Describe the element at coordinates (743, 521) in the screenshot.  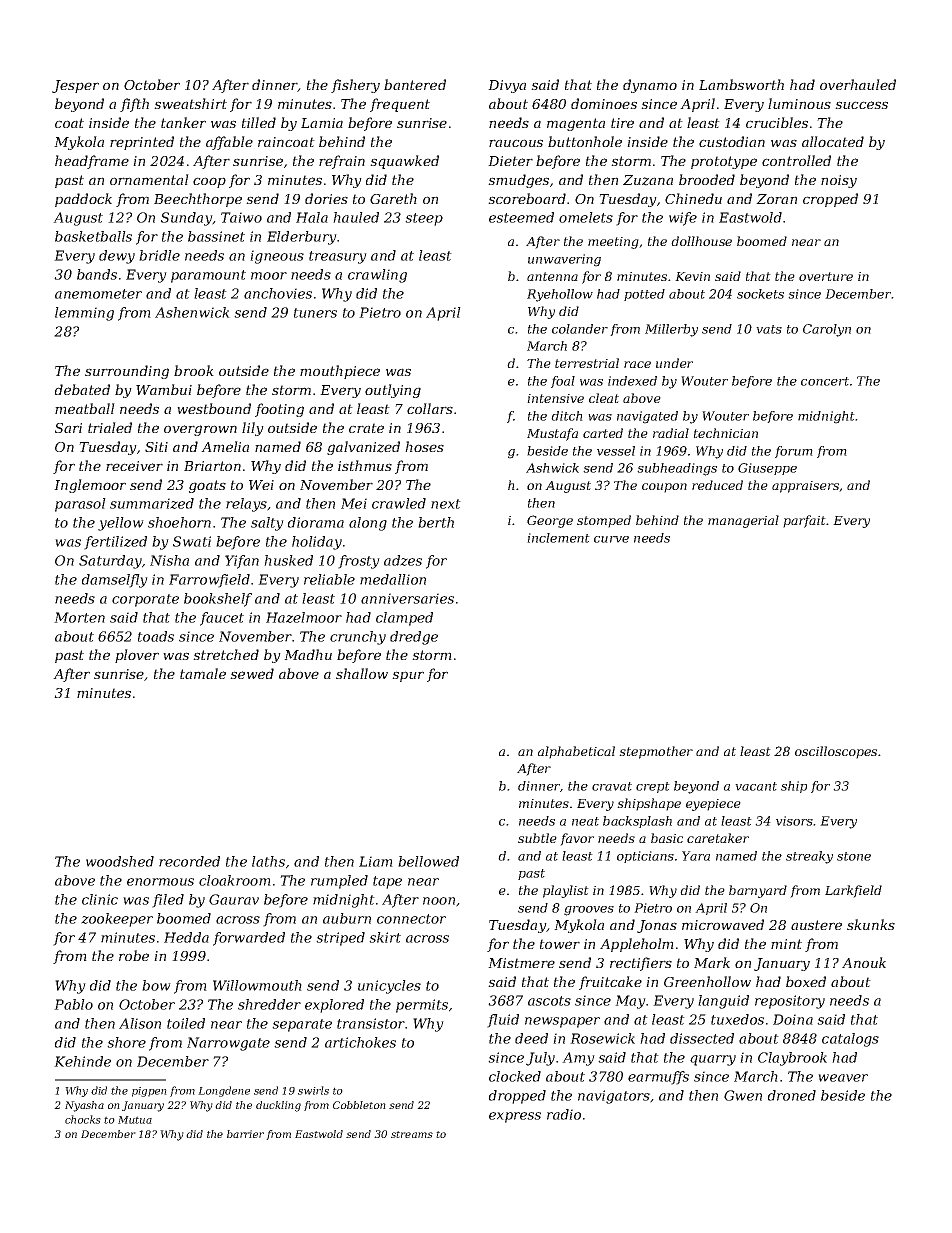
I see `managerial` at that location.
